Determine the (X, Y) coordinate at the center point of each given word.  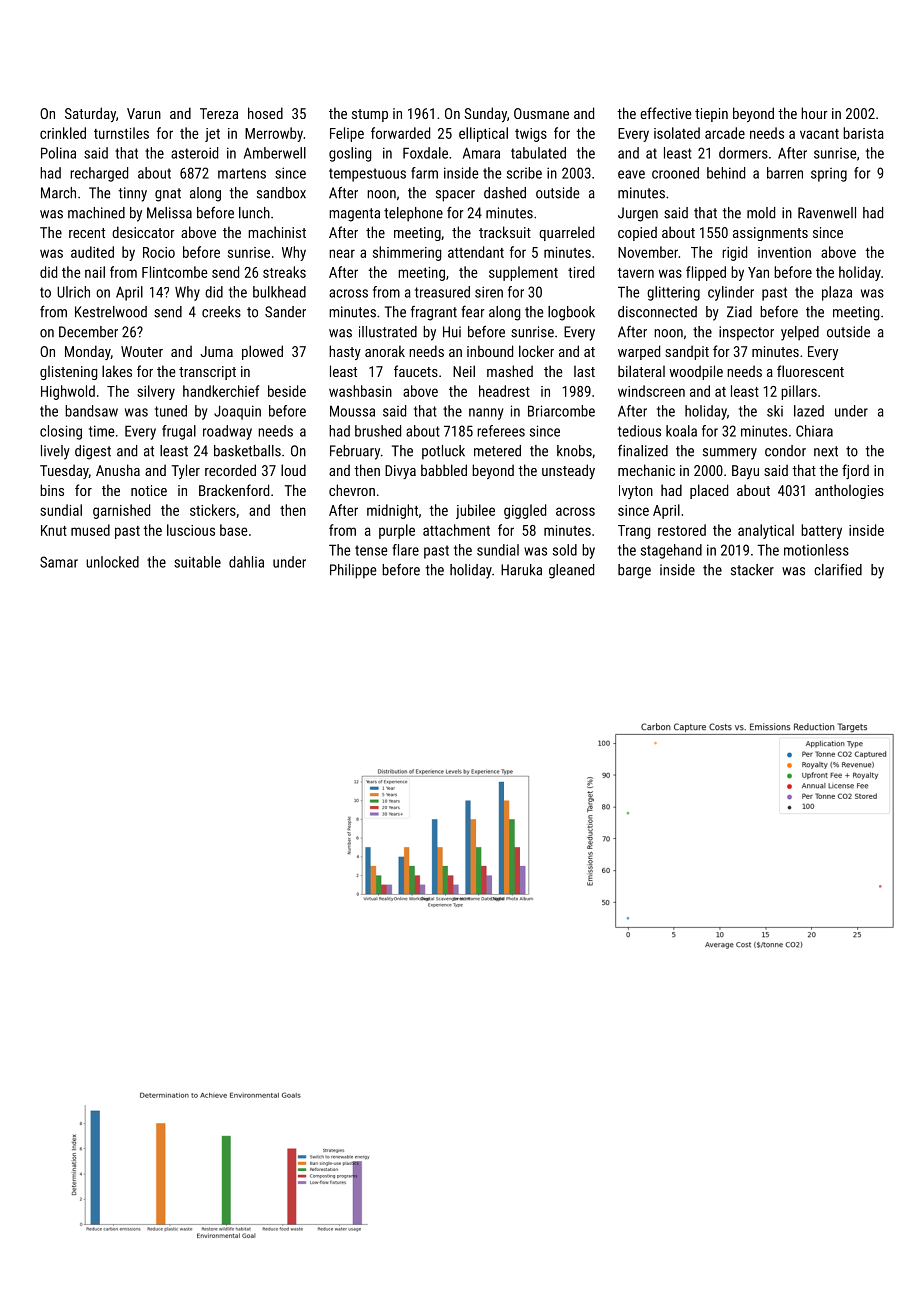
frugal (179, 432)
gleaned (571, 571)
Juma (216, 351)
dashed (505, 193)
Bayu (745, 472)
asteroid (194, 153)
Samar (59, 562)
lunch (254, 213)
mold (761, 213)
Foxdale (425, 153)
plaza (837, 293)
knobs (574, 451)
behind (726, 173)
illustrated (388, 332)
